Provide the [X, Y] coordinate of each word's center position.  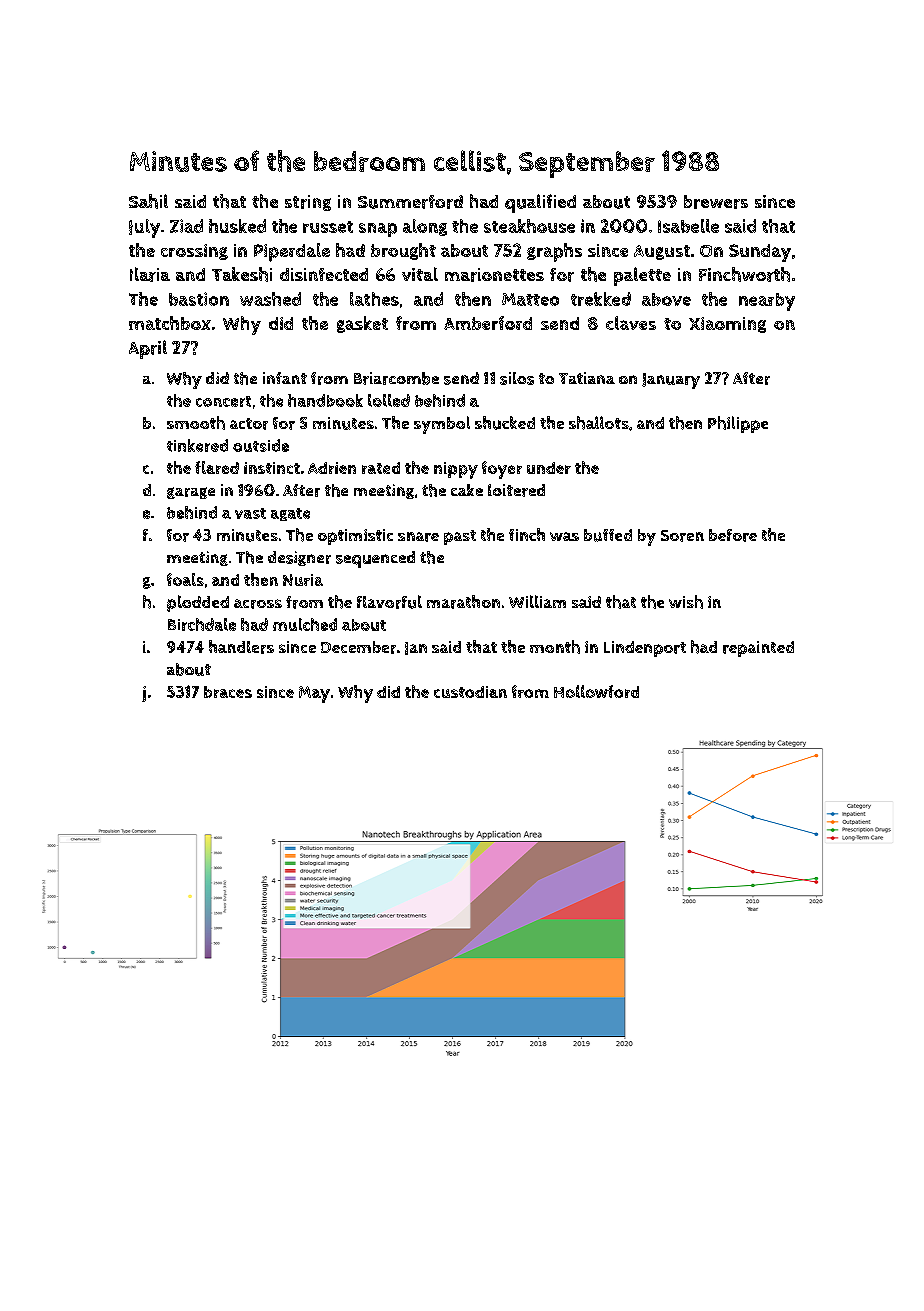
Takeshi [242, 274]
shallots [599, 423]
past [460, 537]
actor [249, 424]
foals [185, 579]
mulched [305, 624]
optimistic [355, 537]
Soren [682, 536]
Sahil [148, 201]
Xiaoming [727, 325]
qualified [540, 203]
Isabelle [688, 226]
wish [686, 602]
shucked [505, 423]
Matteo [530, 299]
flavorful [389, 602]
